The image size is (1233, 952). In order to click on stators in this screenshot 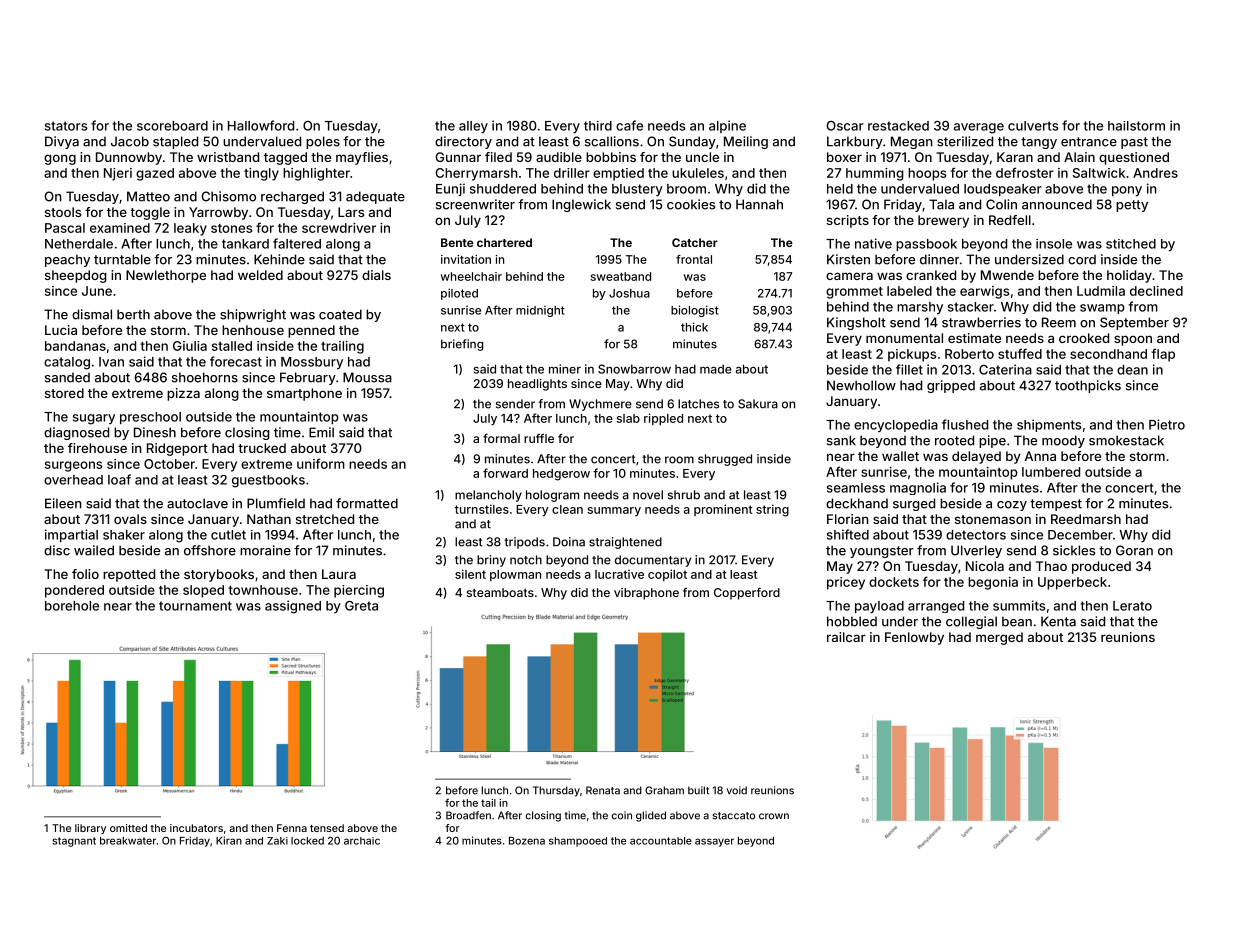, I will do `click(66, 126)`.
